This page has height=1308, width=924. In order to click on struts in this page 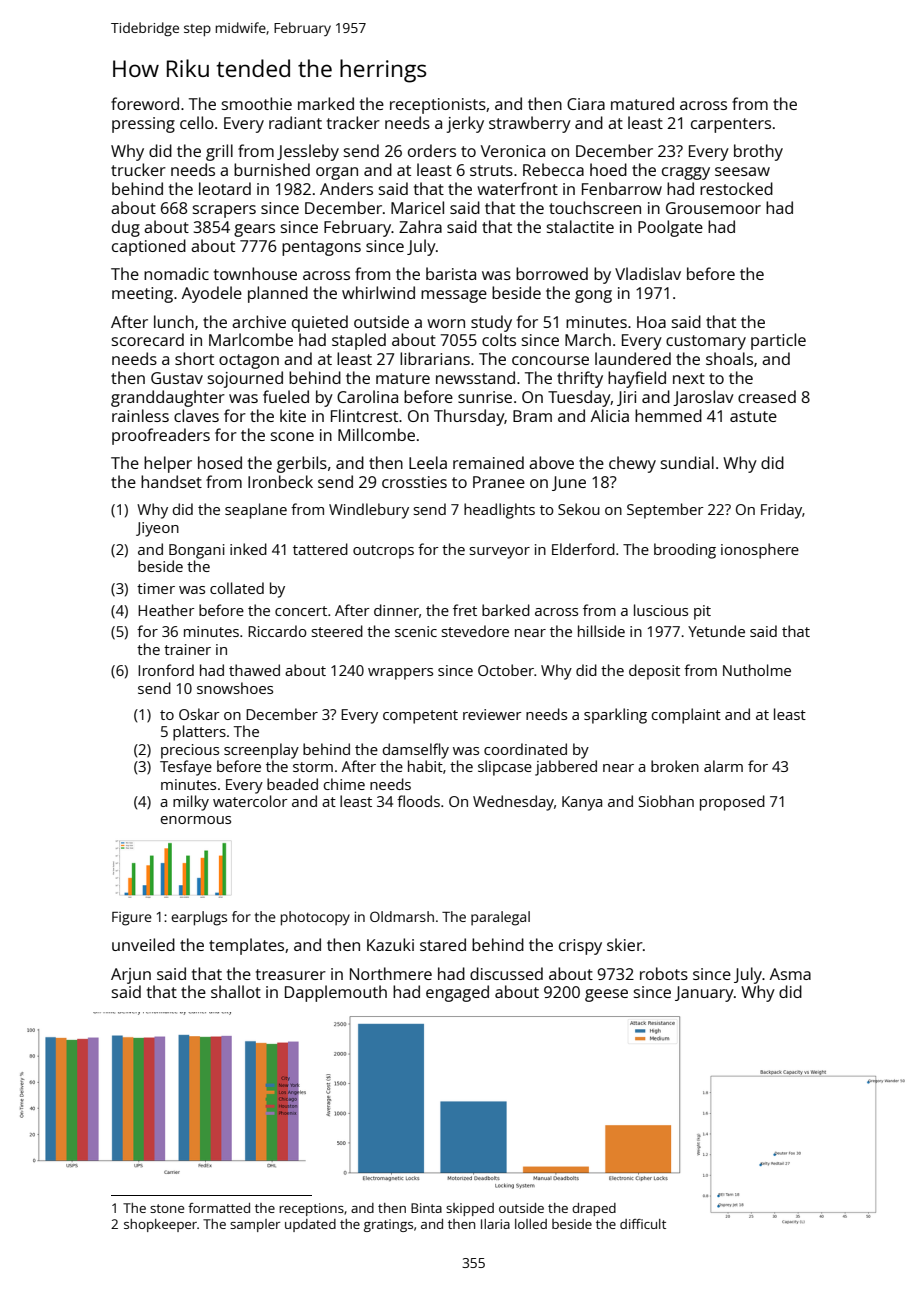, I will do `click(491, 170)`.
